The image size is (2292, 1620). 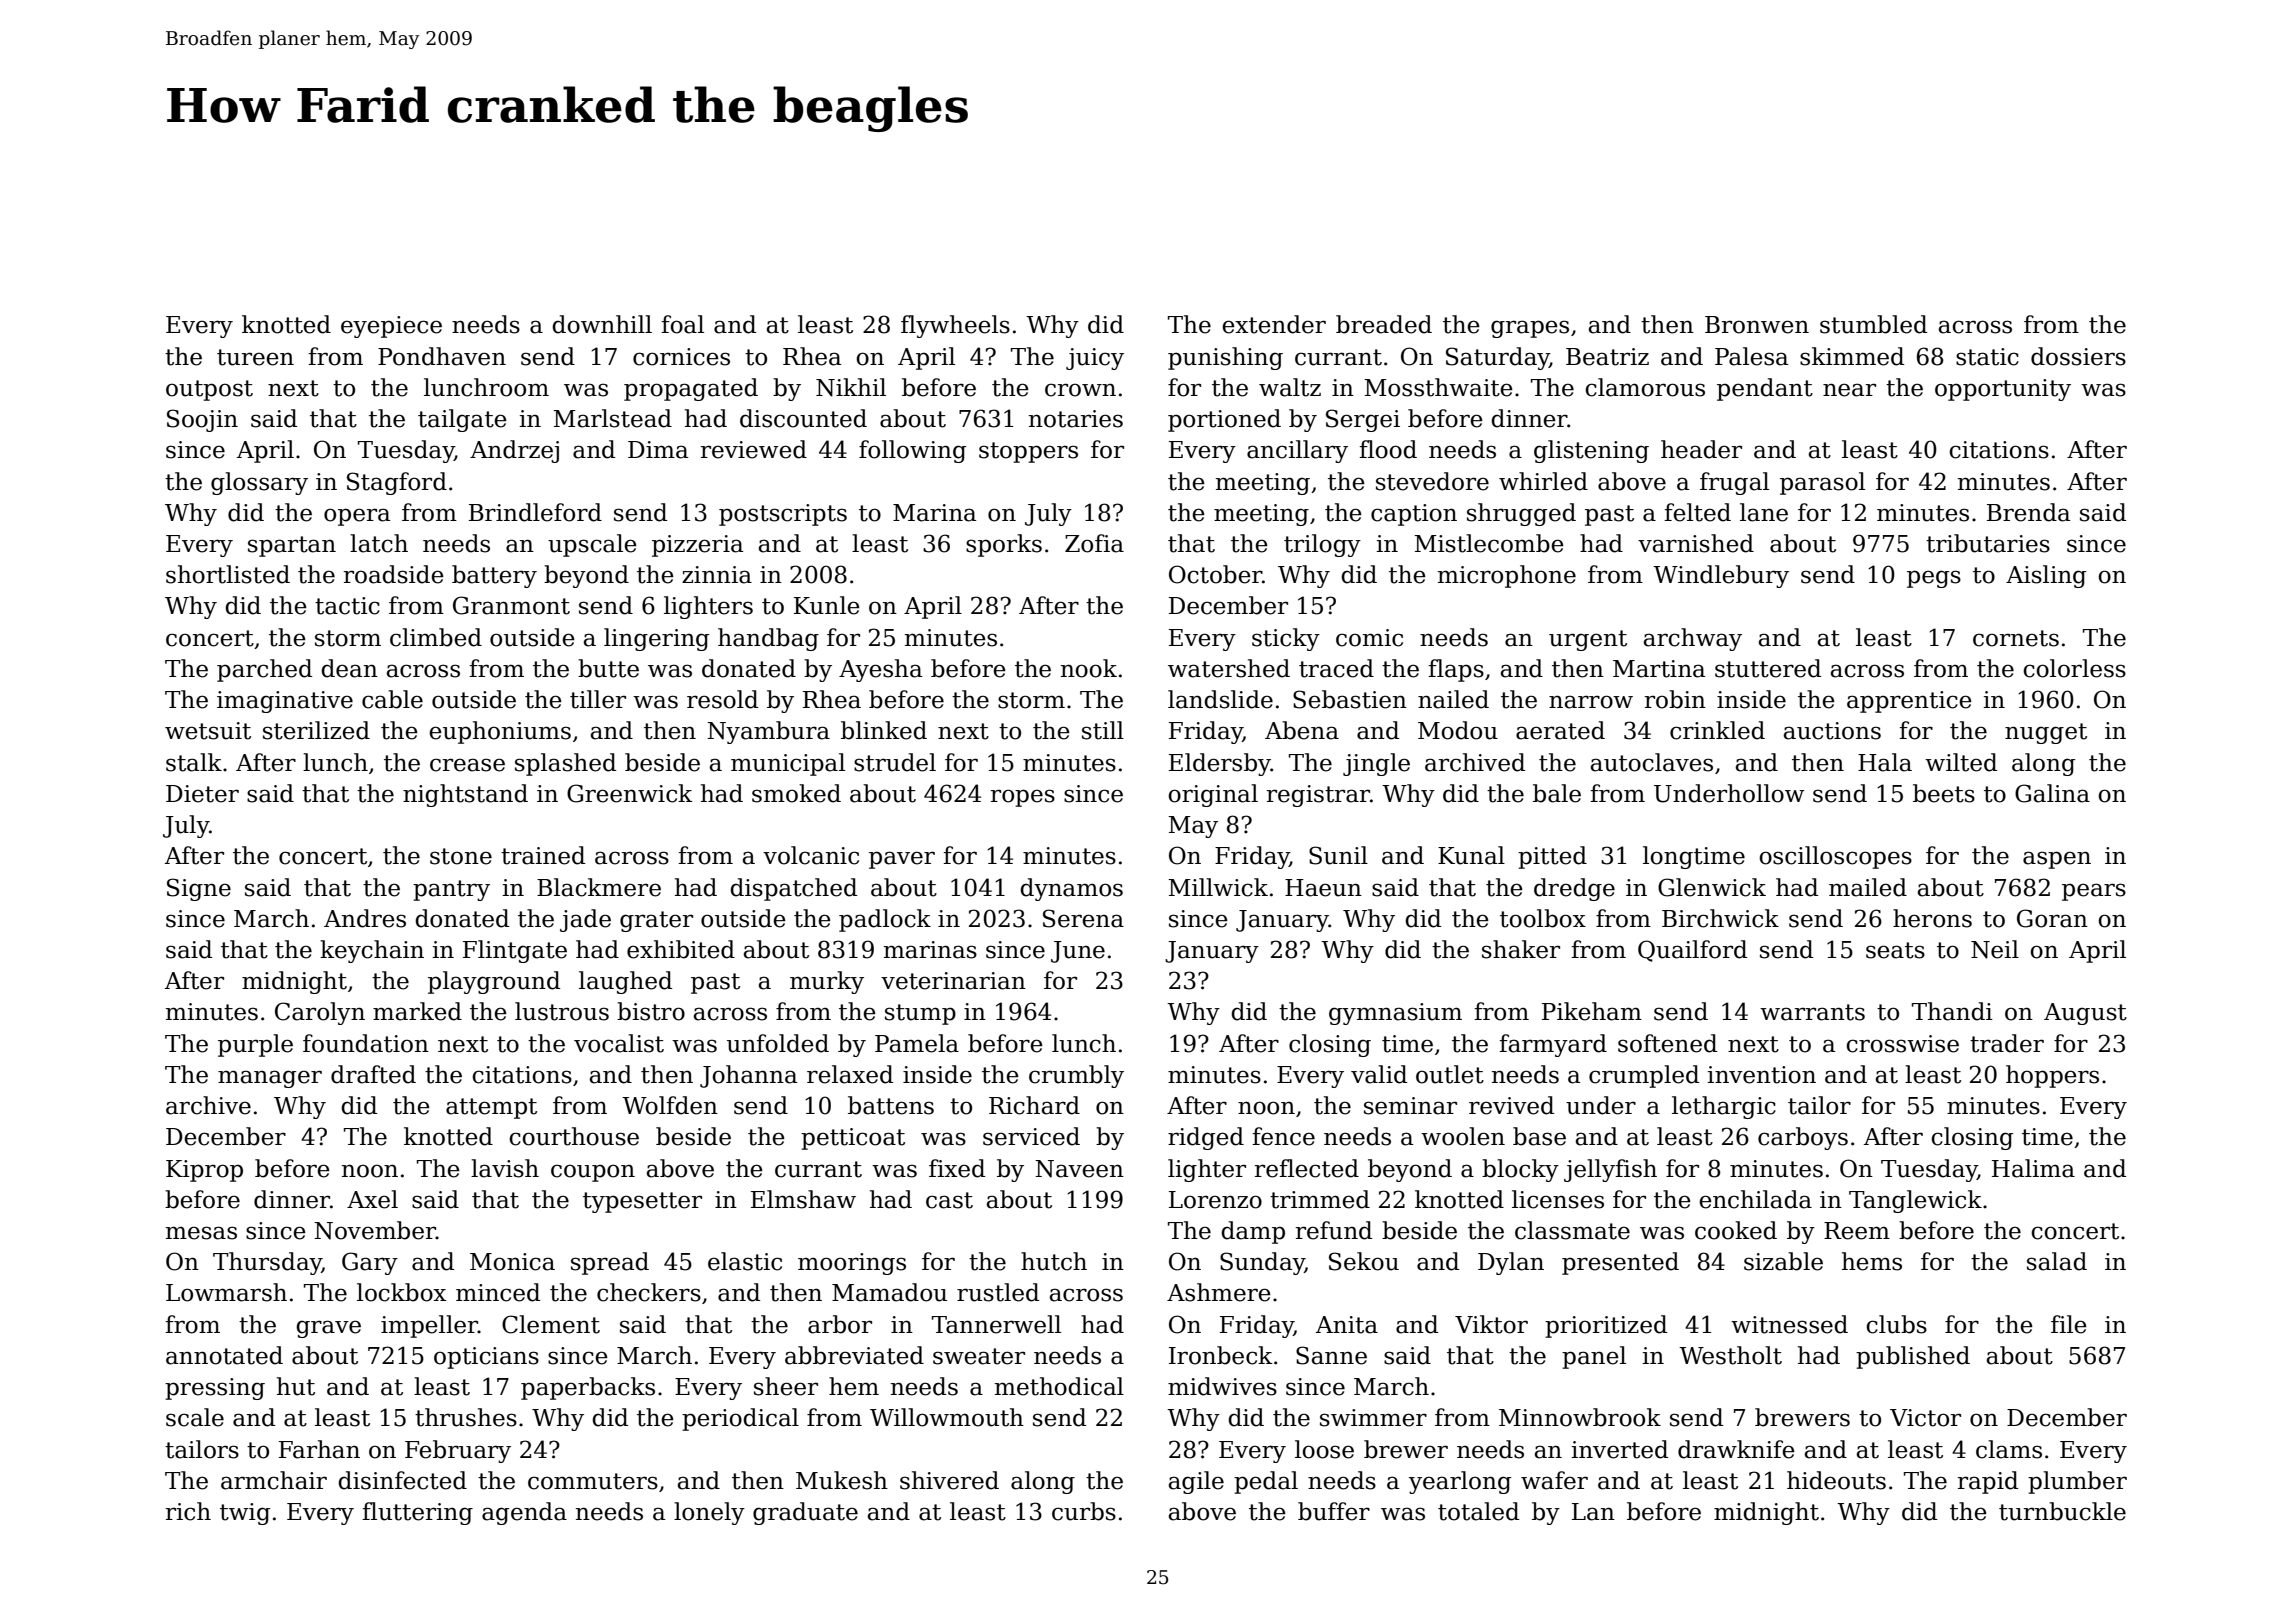 I want to click on eyepiece, so click(x=391, y=327).
